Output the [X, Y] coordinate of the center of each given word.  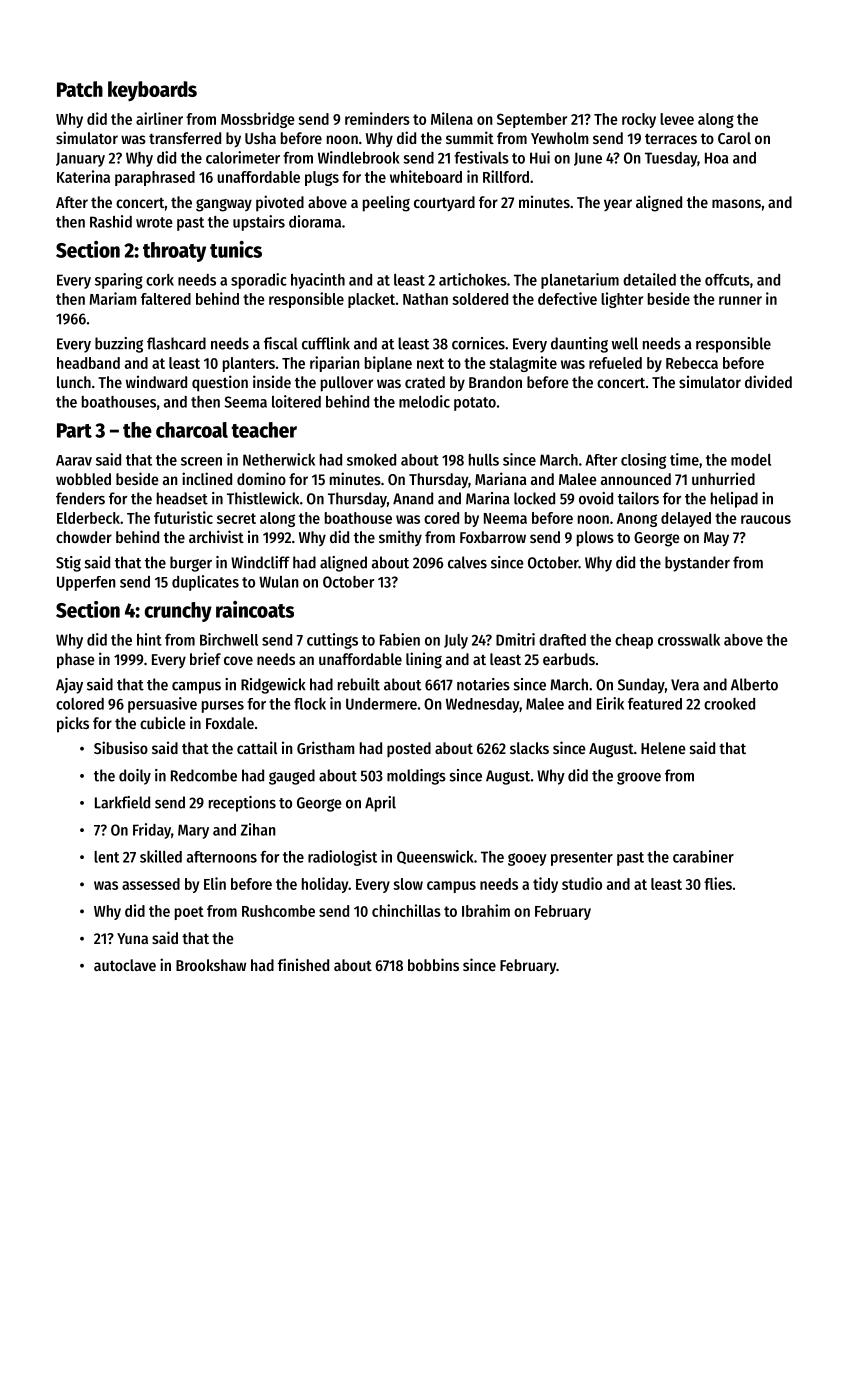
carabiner [703, 856]
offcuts [727, 280]
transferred [185, 138]
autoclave [125, 965]
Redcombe [204, 775]
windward [156, 381]
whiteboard [426, 176]
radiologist [342, 858]
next [430, 363]
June [588, 159]
